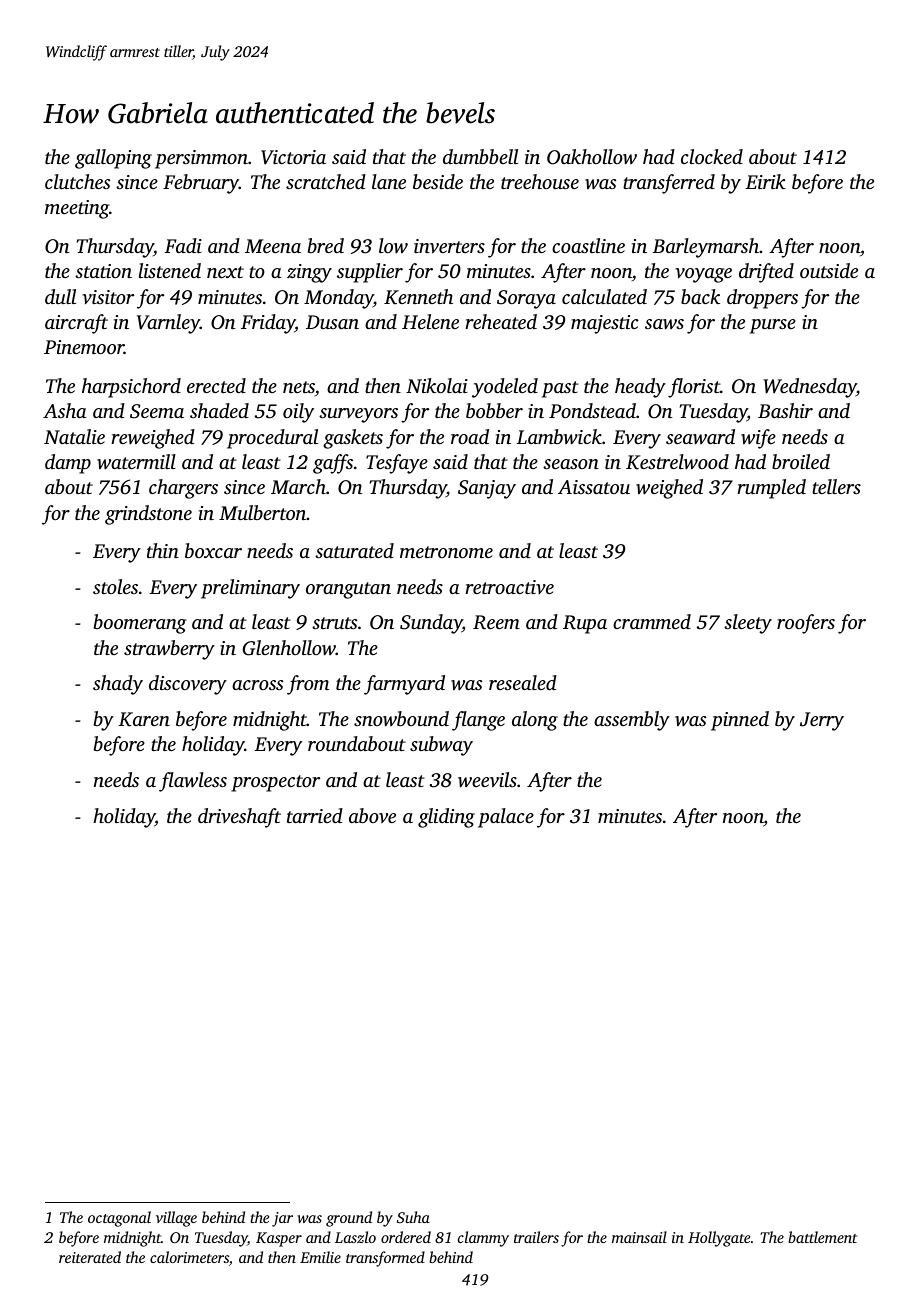 Image resolution: width=924 pixels, height=1308 pixels. I want to click on dumbbell, so click(480, 156).
